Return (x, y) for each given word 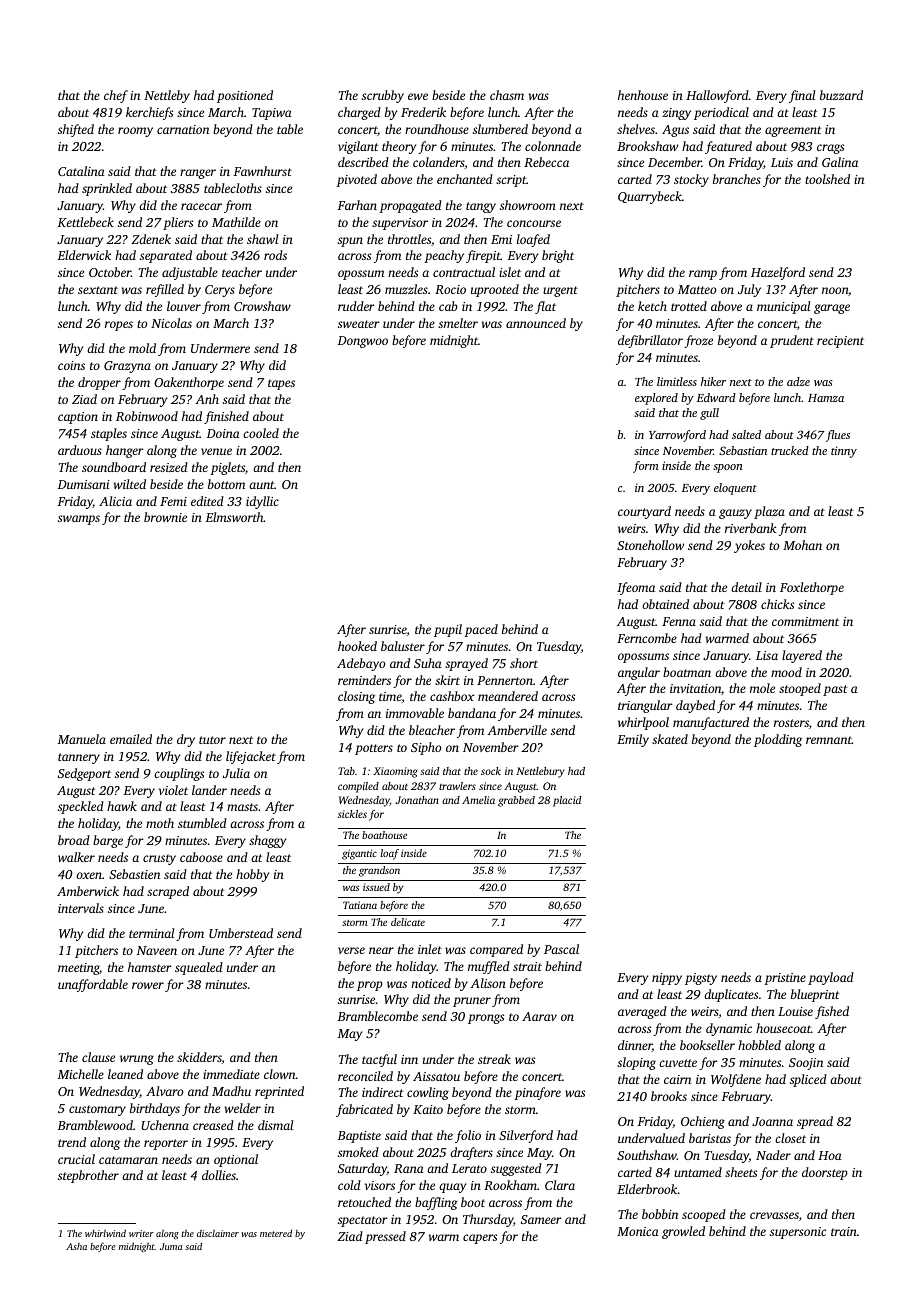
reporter (166, 1144)
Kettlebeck (85, 222)
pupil (448, 630)
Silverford (526, 1136)
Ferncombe (647, 638)
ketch (652, 306)
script (511, 181)
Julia (236, 773)
